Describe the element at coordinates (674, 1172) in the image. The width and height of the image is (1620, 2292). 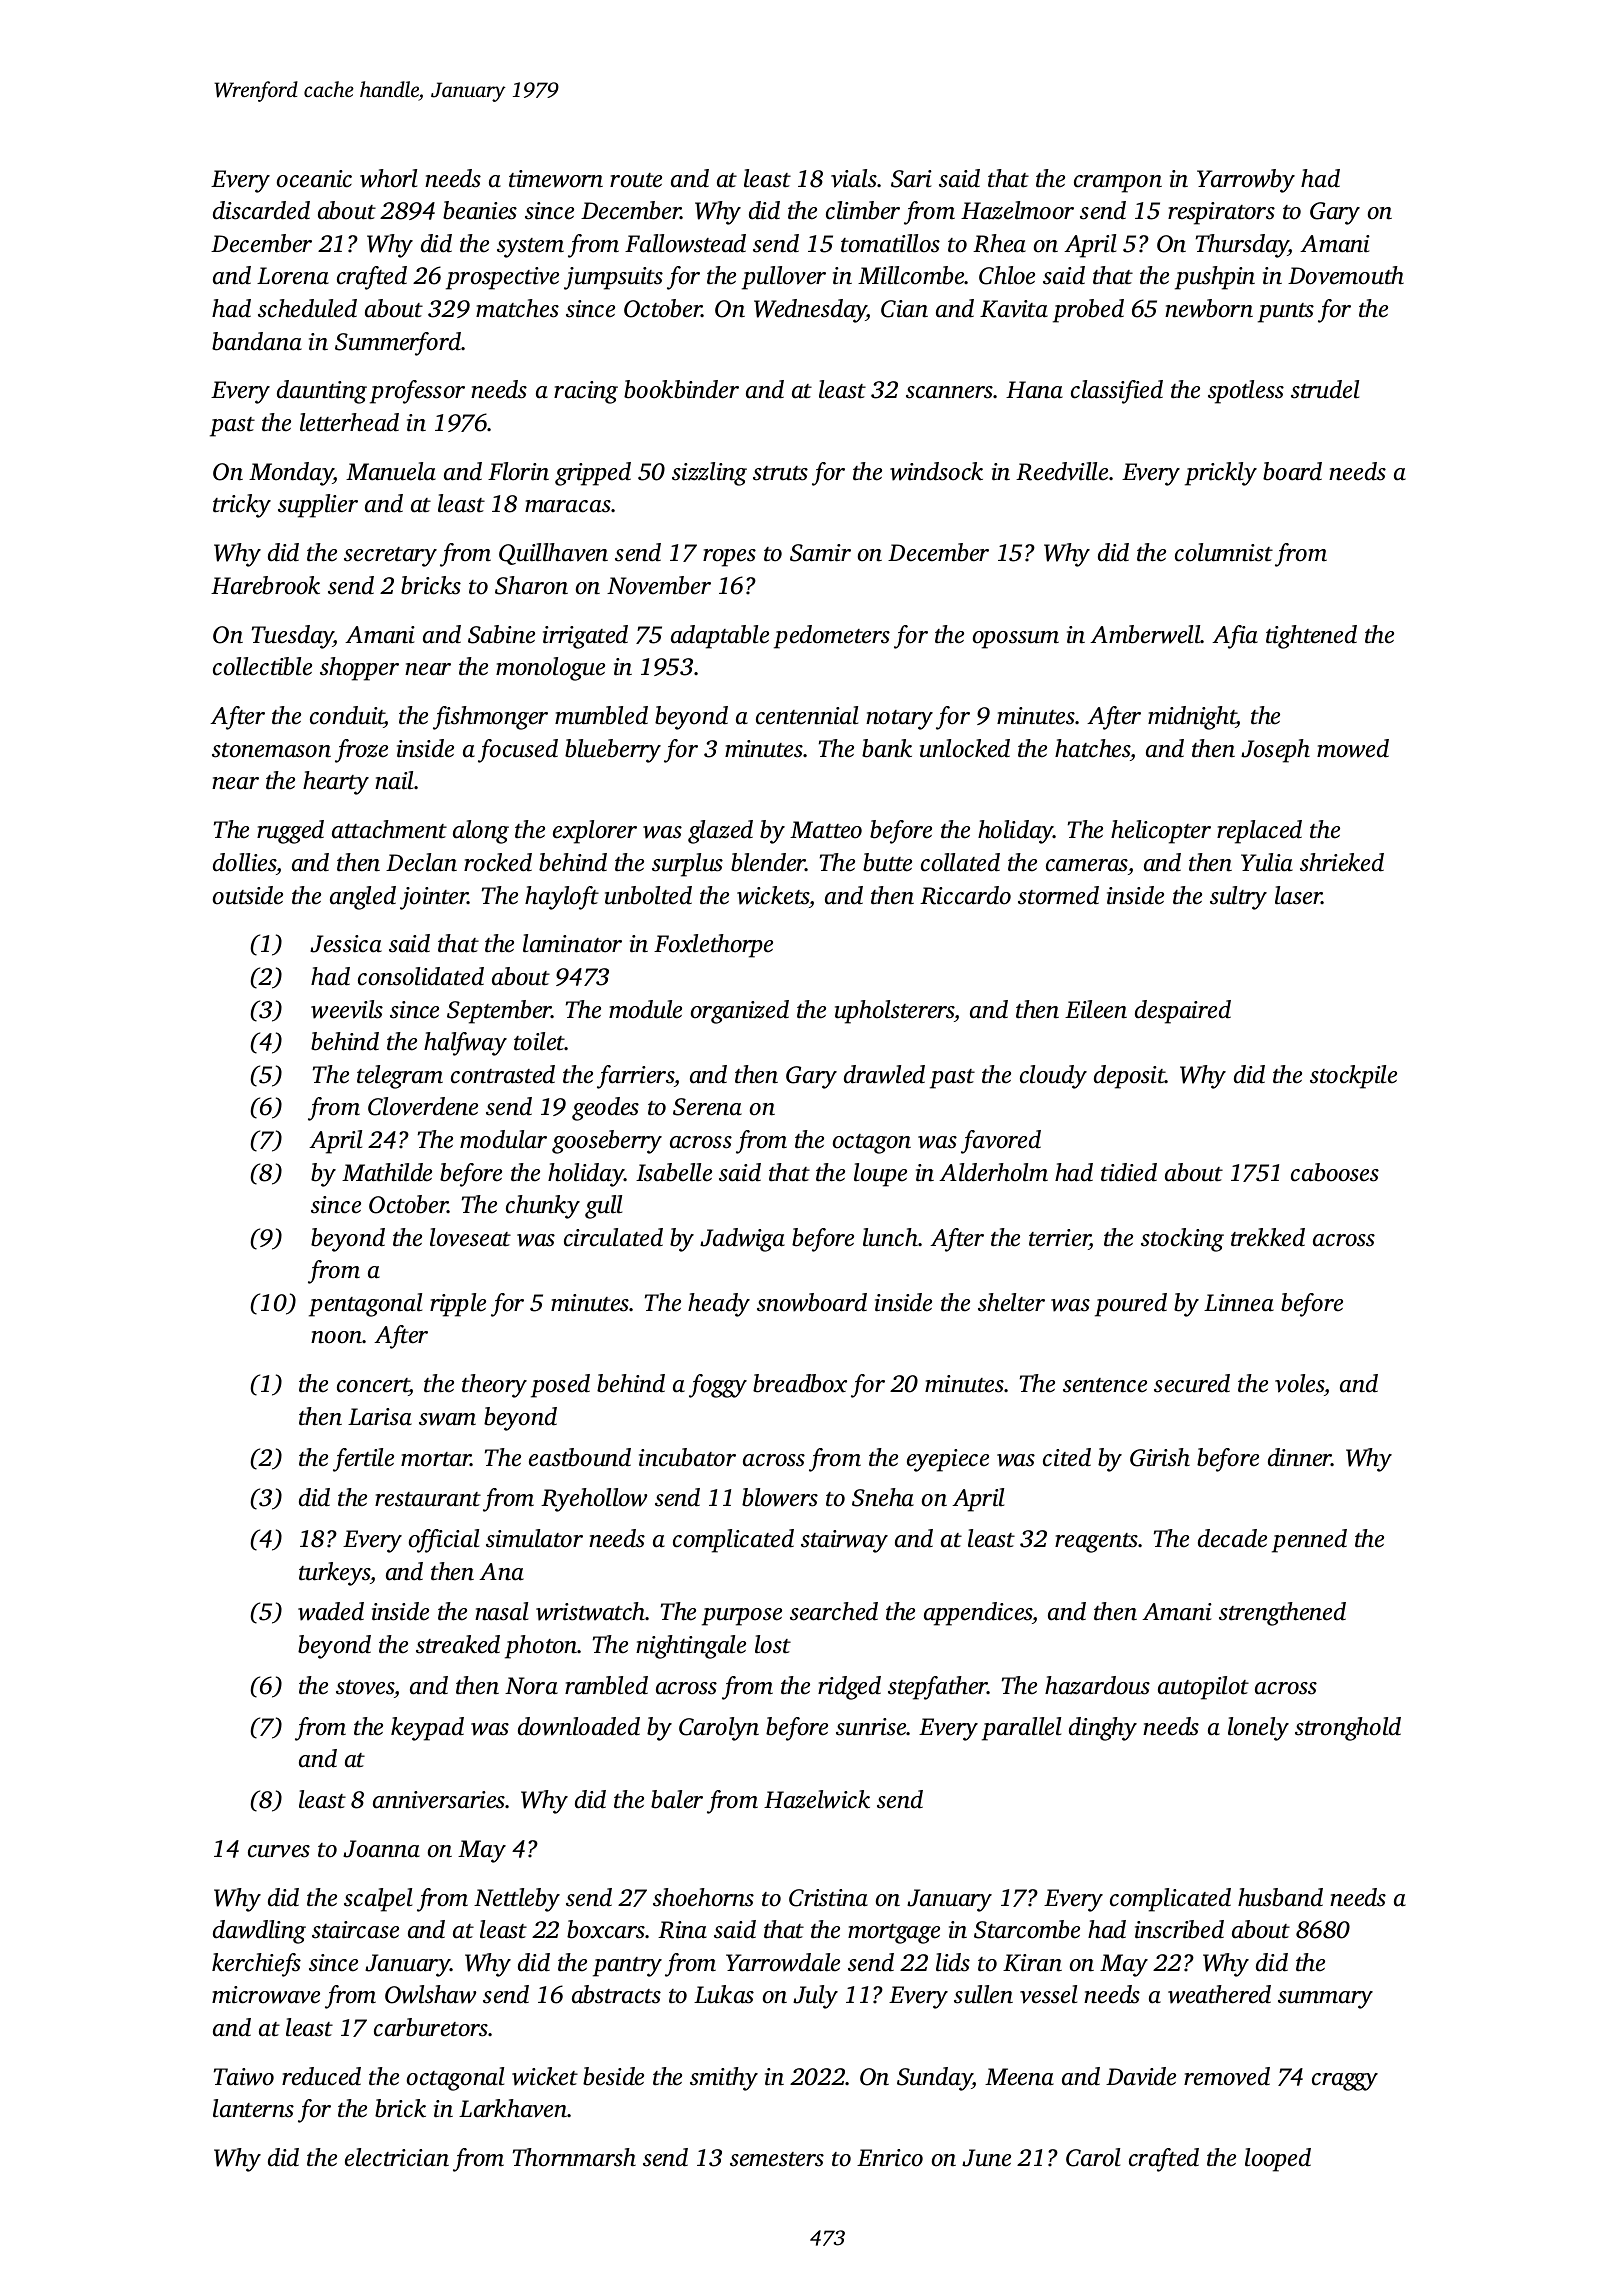
I see `Isabelle` at that location.
